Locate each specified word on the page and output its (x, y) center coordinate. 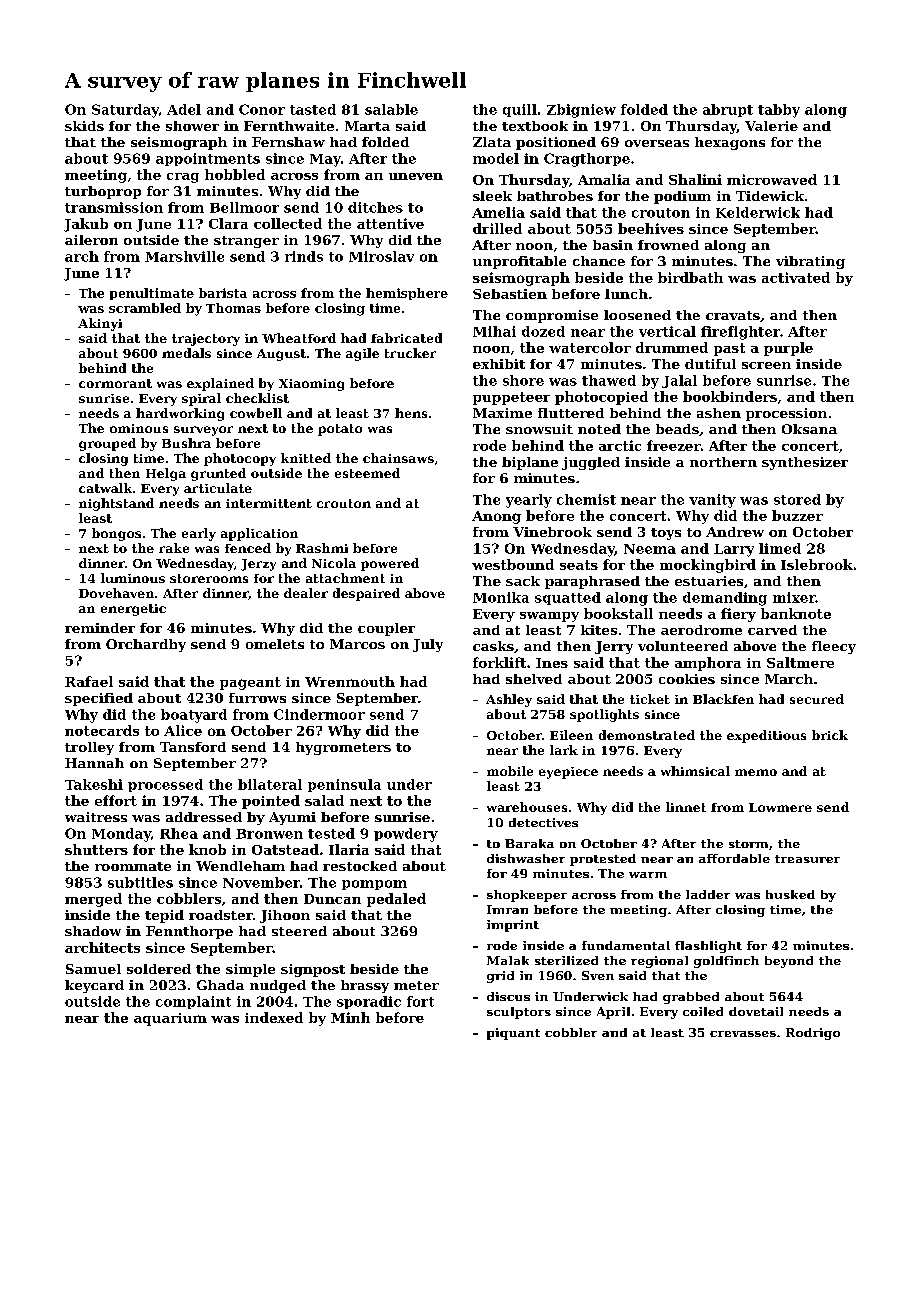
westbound (513, 564)
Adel (184, 109)
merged (93, 900)
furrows (257, 698)
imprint (513, 926)
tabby (779, 111)
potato (340, 430)
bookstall (618, 613)
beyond (789, 962)
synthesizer (805, 463)
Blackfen (723, 699)
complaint (193, 1002)
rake (174, 548)
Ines (552, 663)
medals (186, 353)
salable (391, 109)
